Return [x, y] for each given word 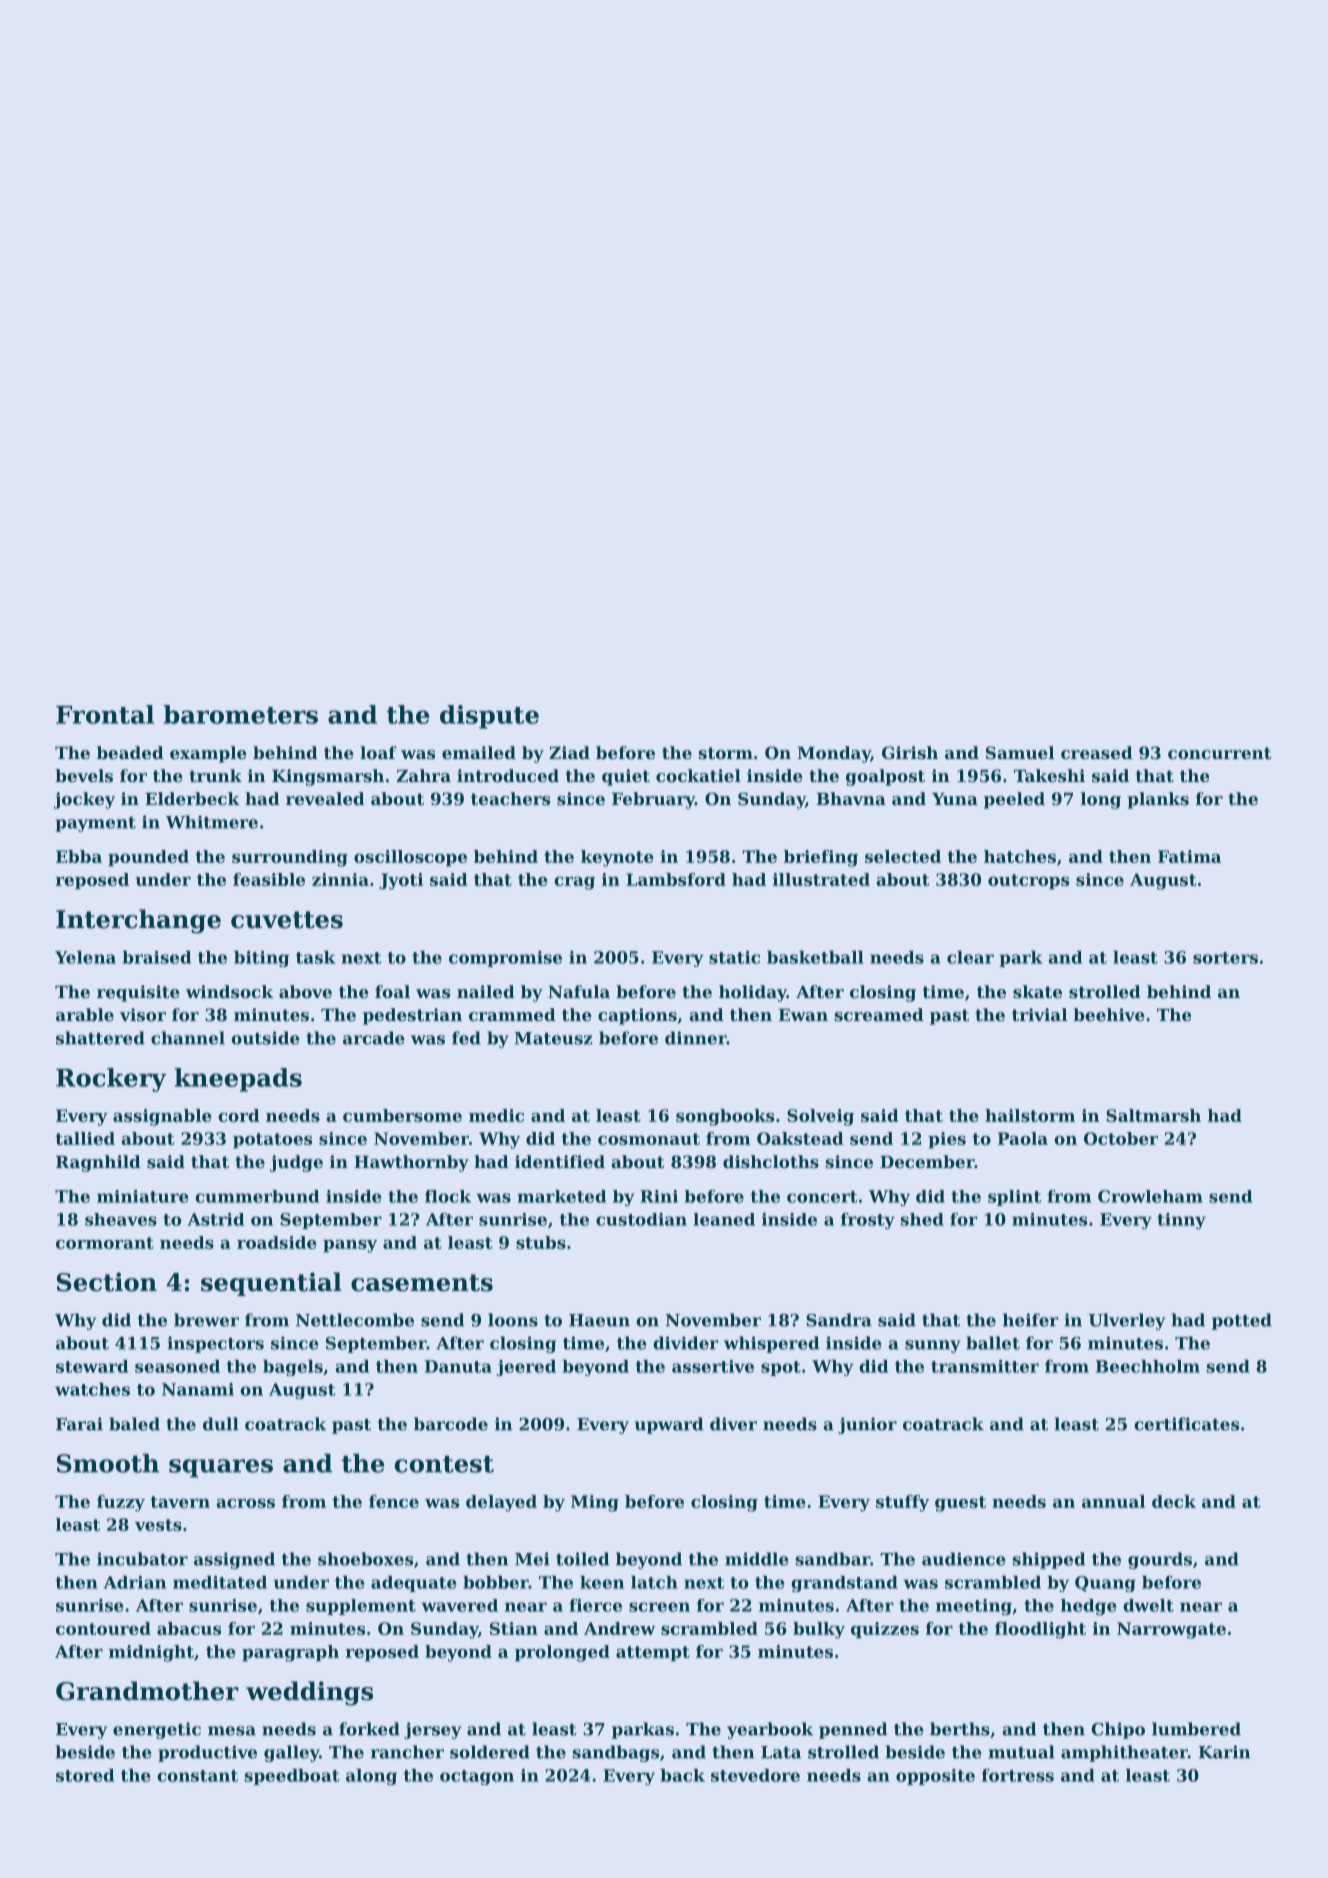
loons [513, 1320]
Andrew [619, 1628]
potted [1242, 1321]
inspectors [215, 1344]
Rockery [111, 1080]
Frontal [105, 714]
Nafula [579, 991]
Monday [834, 754]
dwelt [1148, 1605]
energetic [157, 1730]
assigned [234, 1560]
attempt [653, 1653]
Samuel [1020, 752]
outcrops [1028, 881]
